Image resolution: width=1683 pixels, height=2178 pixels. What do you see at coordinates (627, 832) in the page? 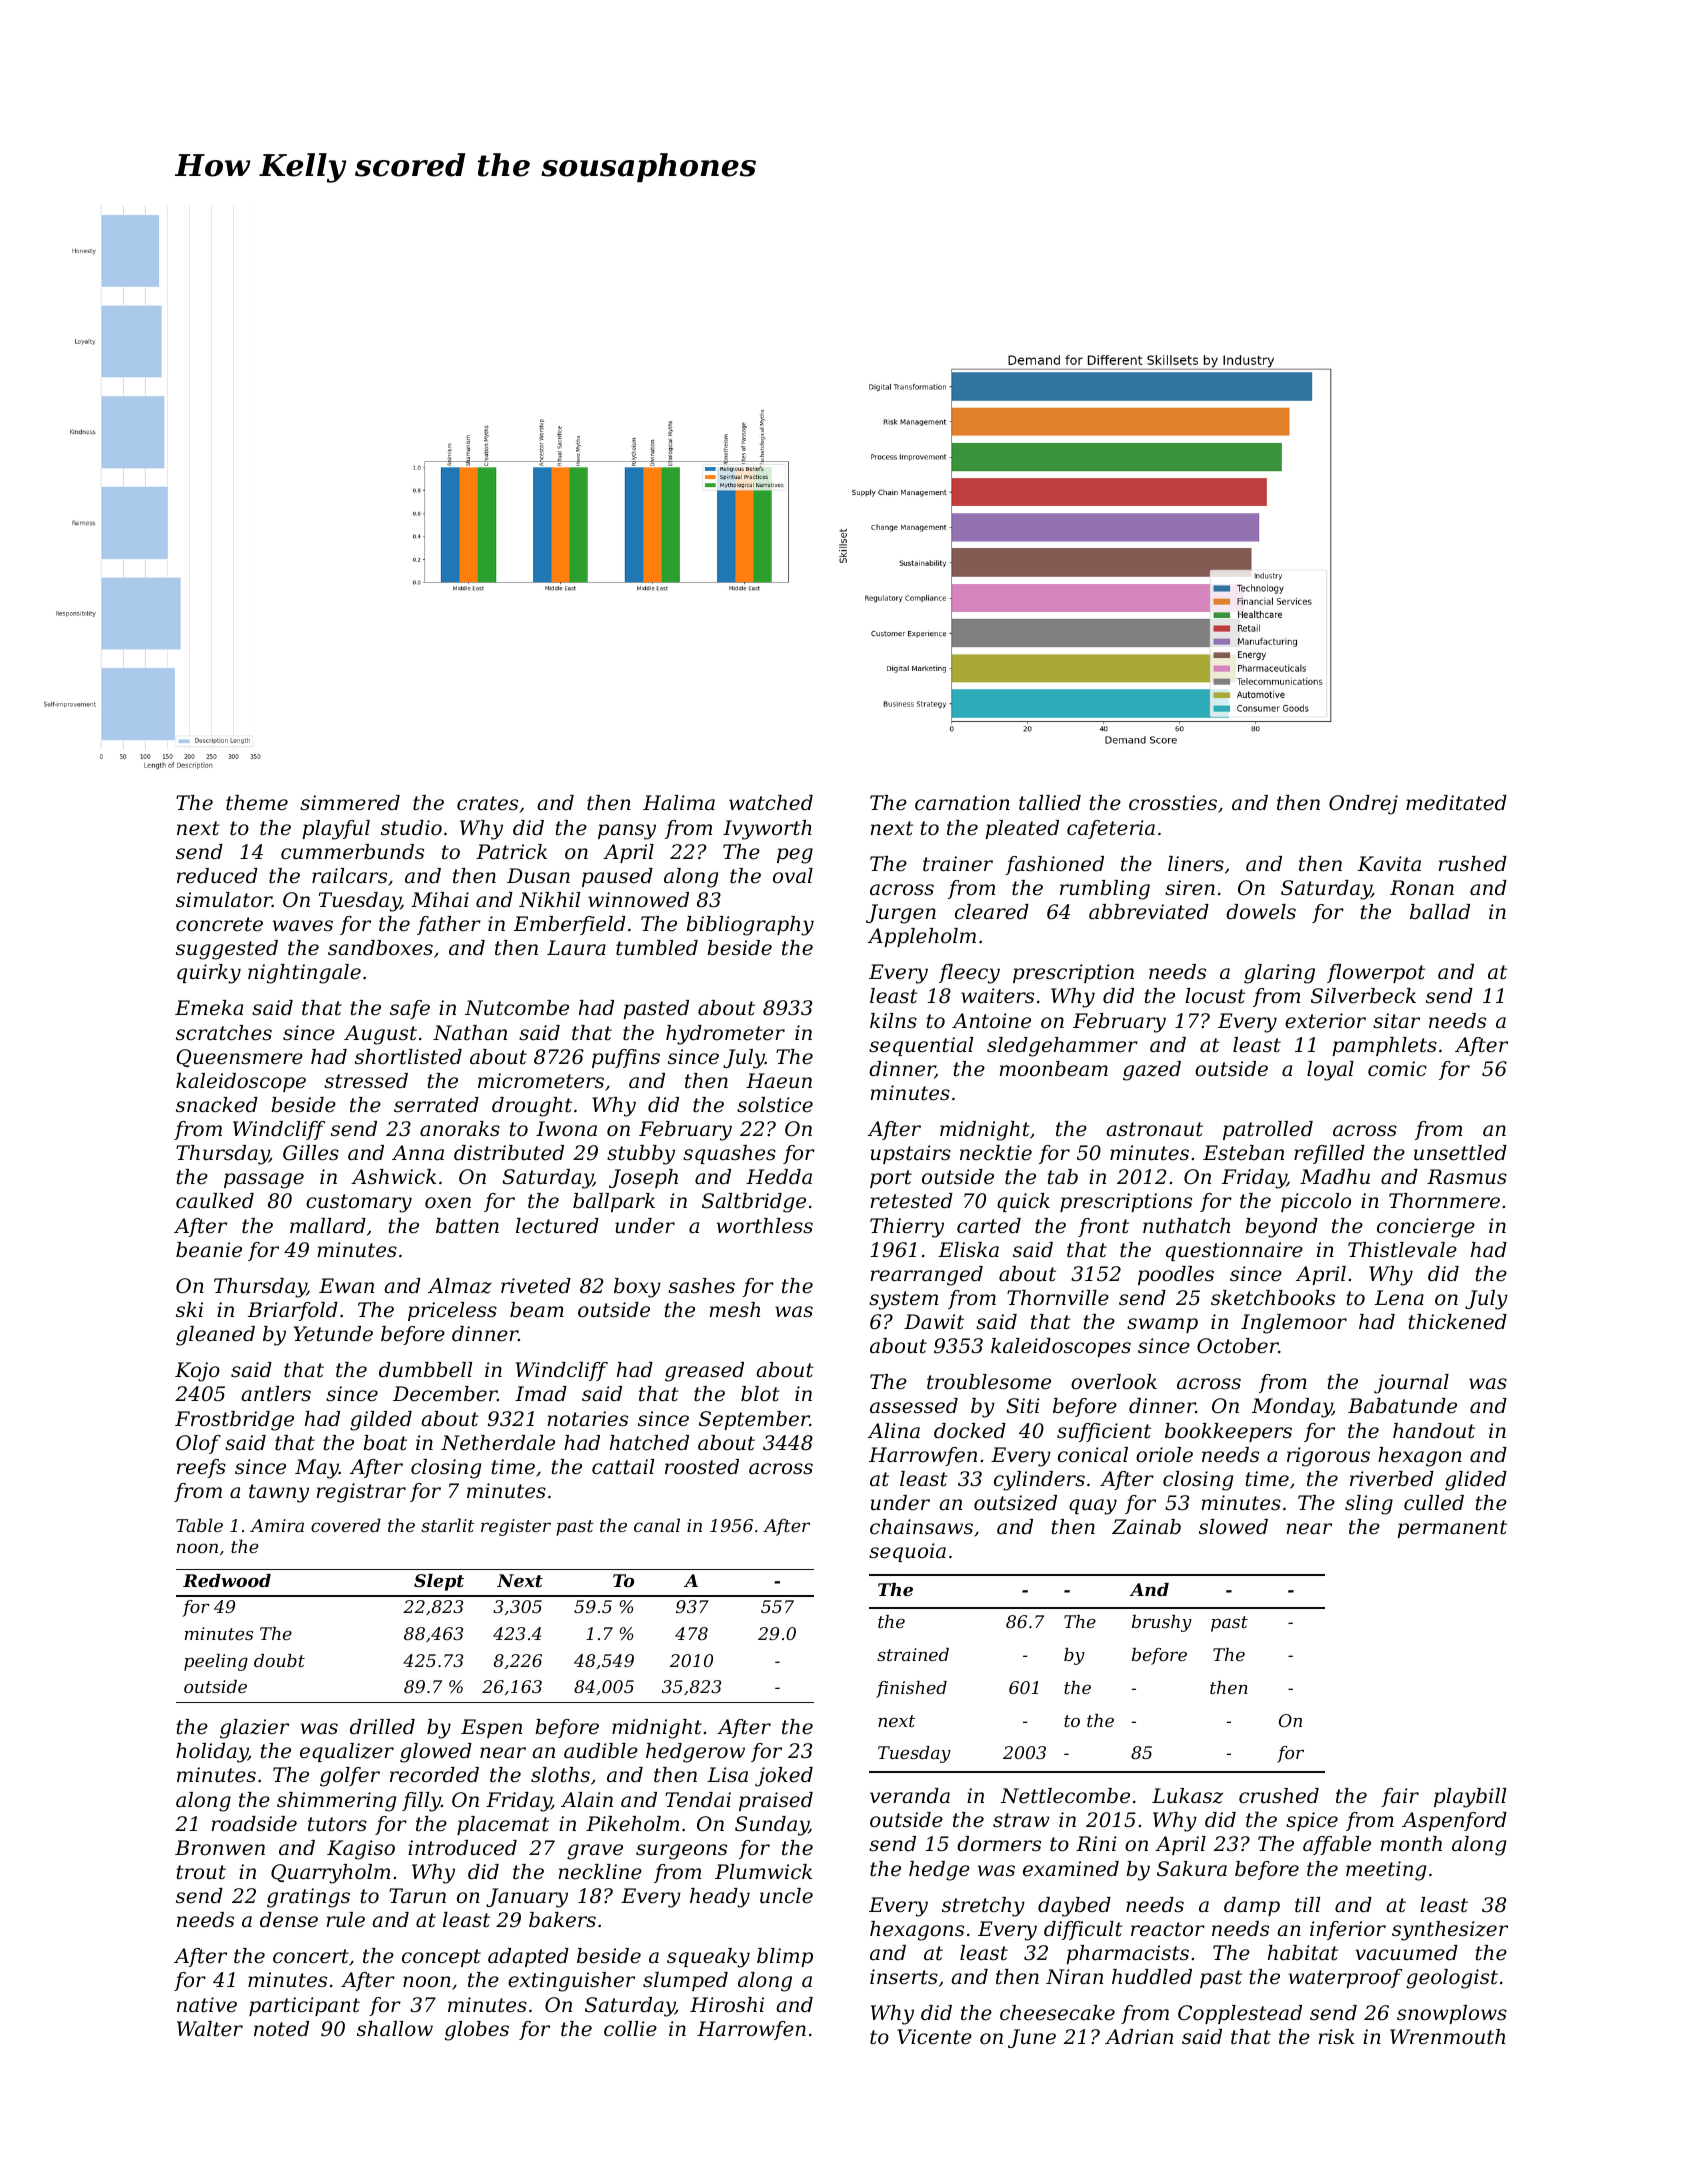
I see `pansy` at bounding box center [627, 832].
